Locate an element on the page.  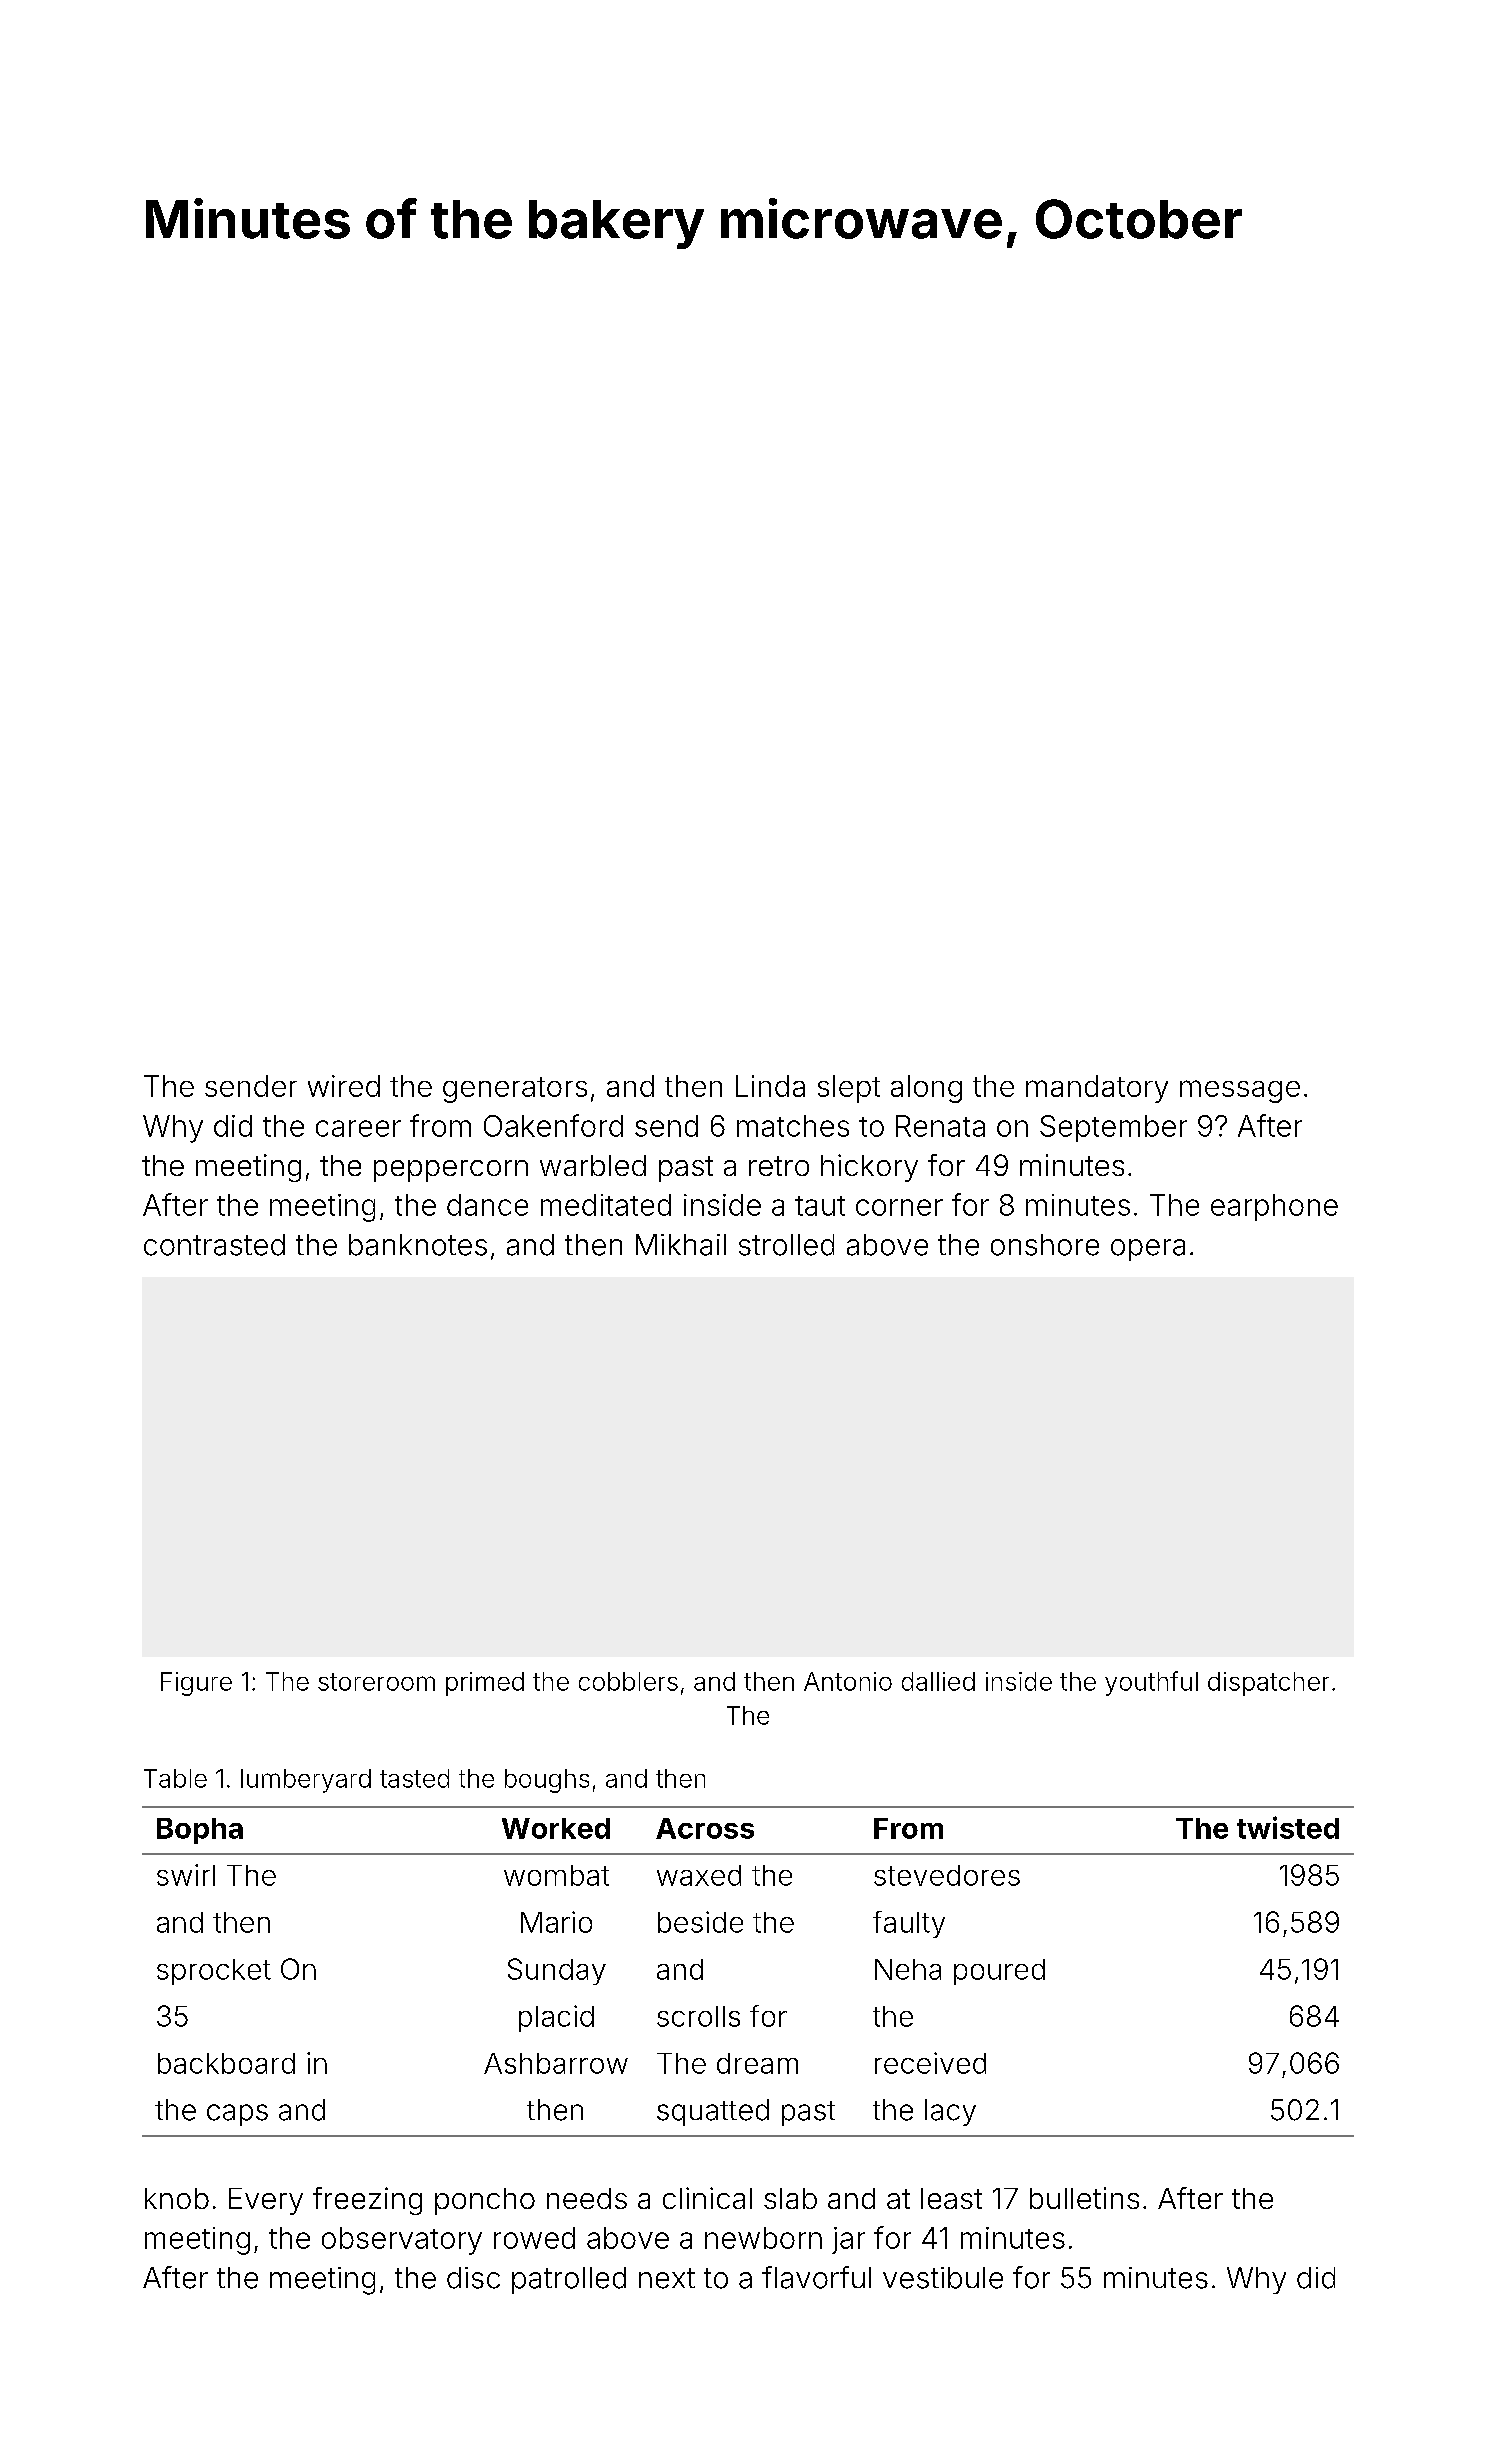
vestibule is located at coordinates (943, 2278).
